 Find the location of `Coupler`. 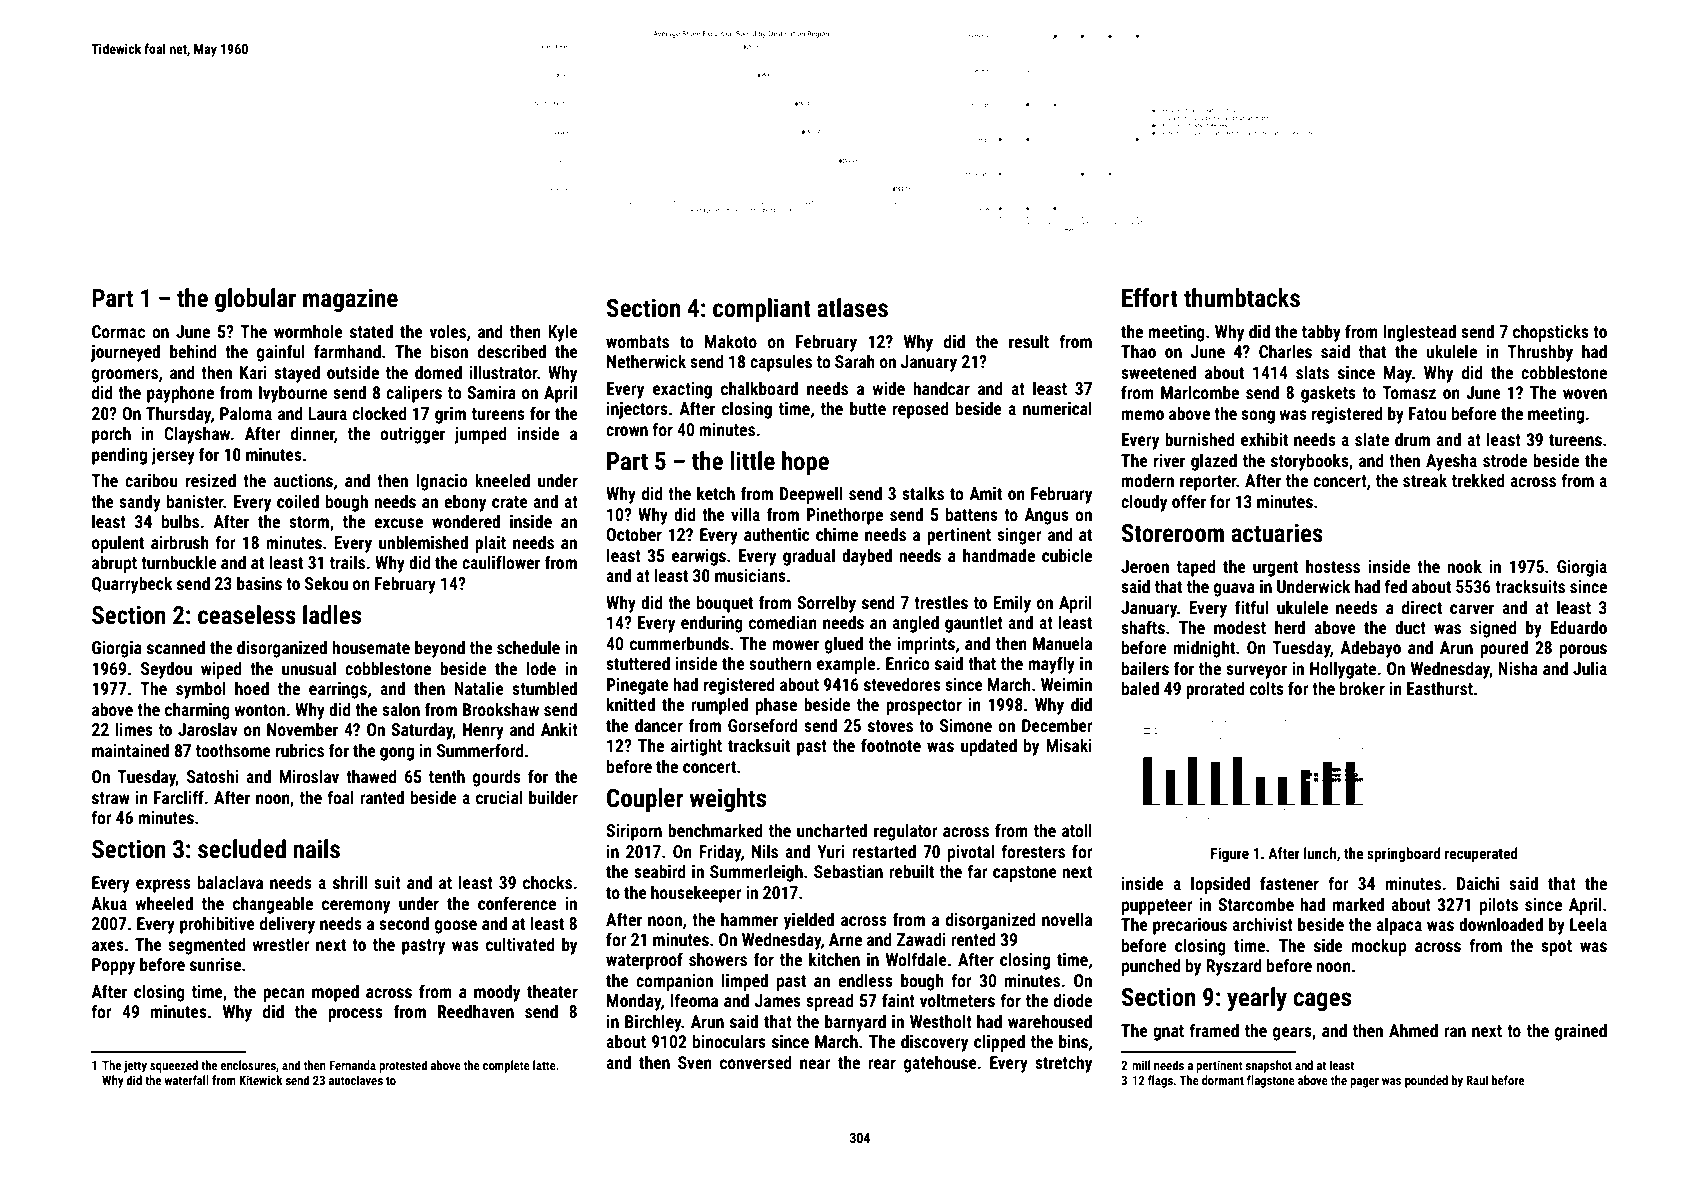

Coupler is located at coordinates (645, 800).
